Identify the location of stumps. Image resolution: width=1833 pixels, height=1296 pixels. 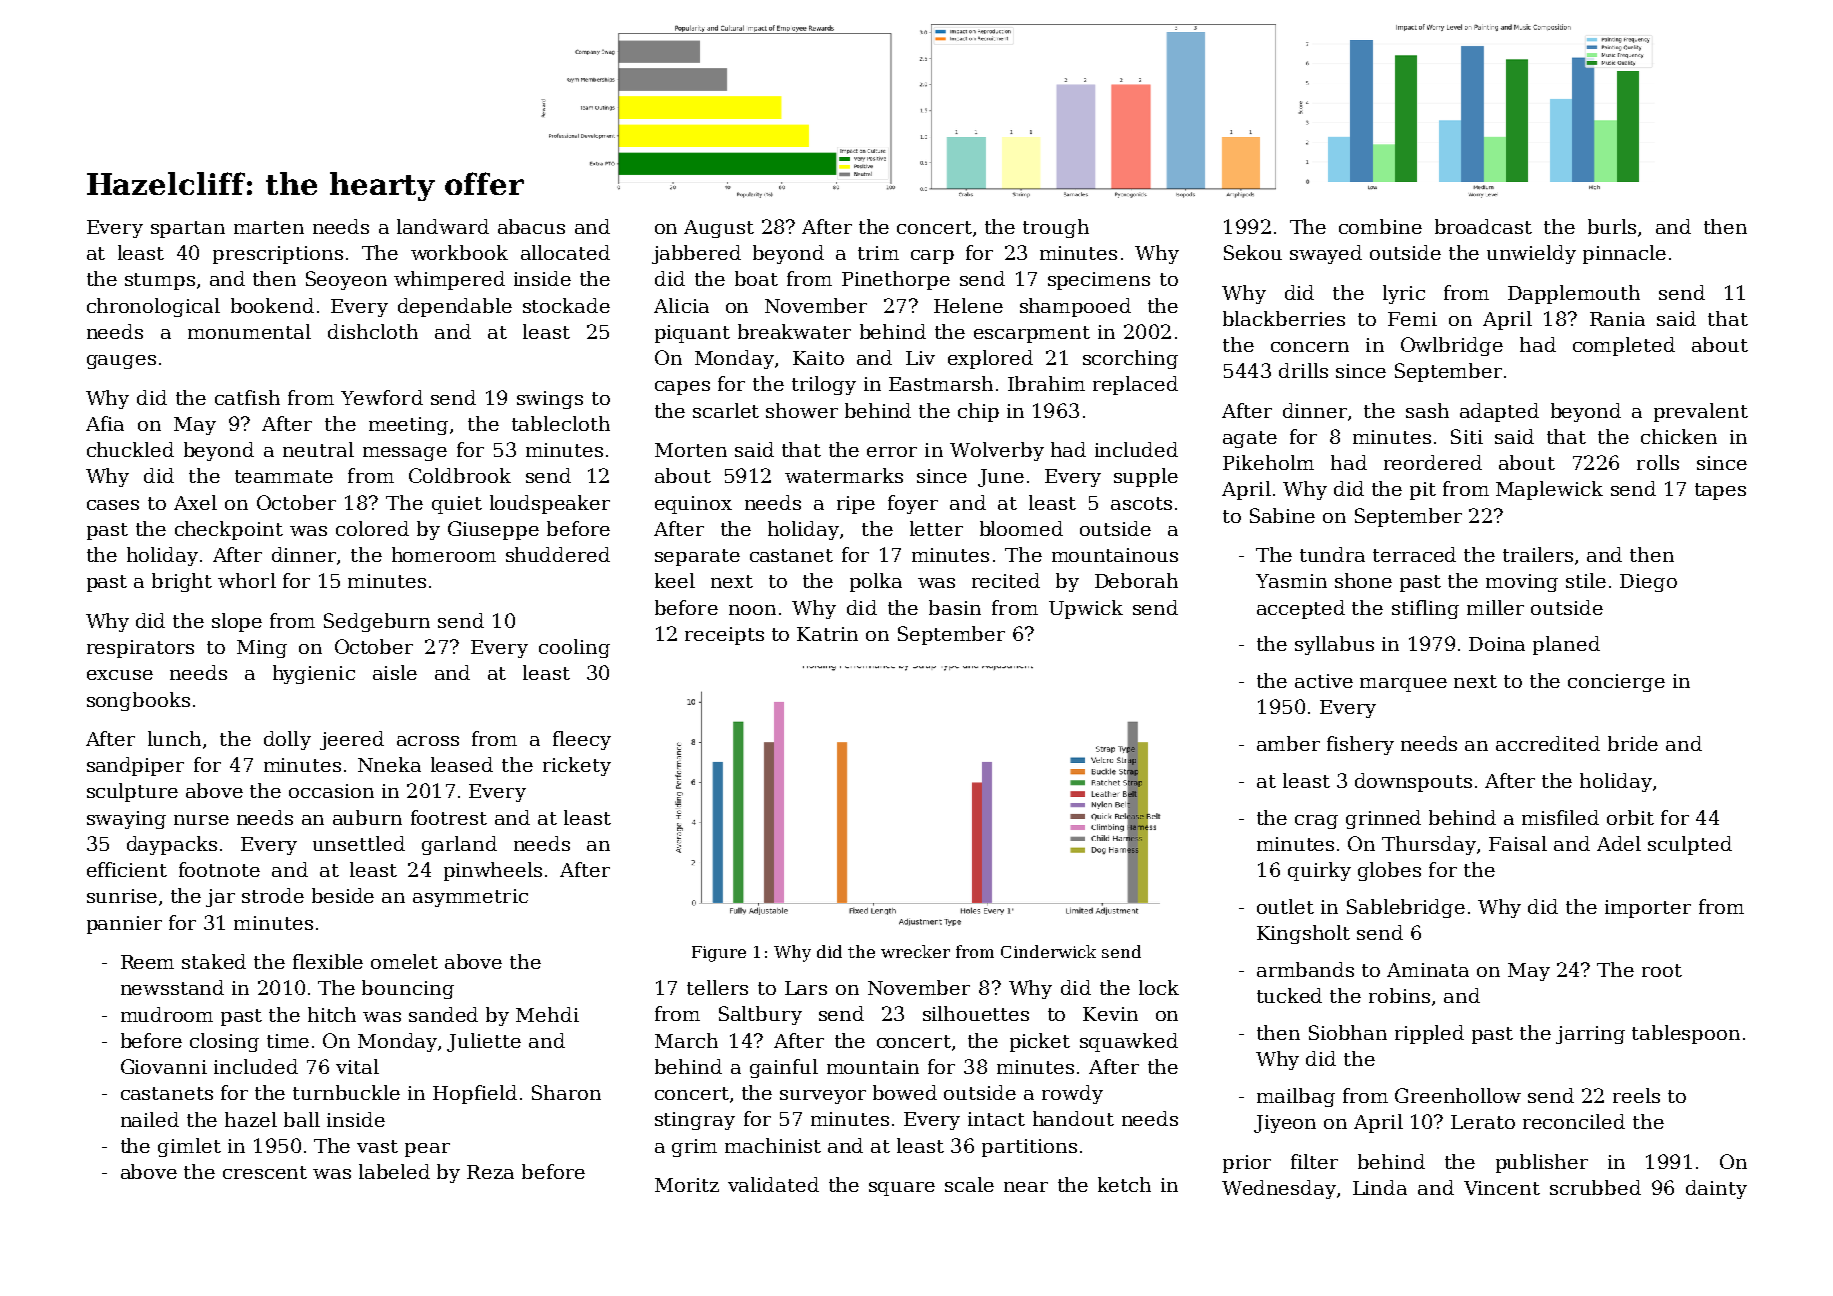
(160, 281).
